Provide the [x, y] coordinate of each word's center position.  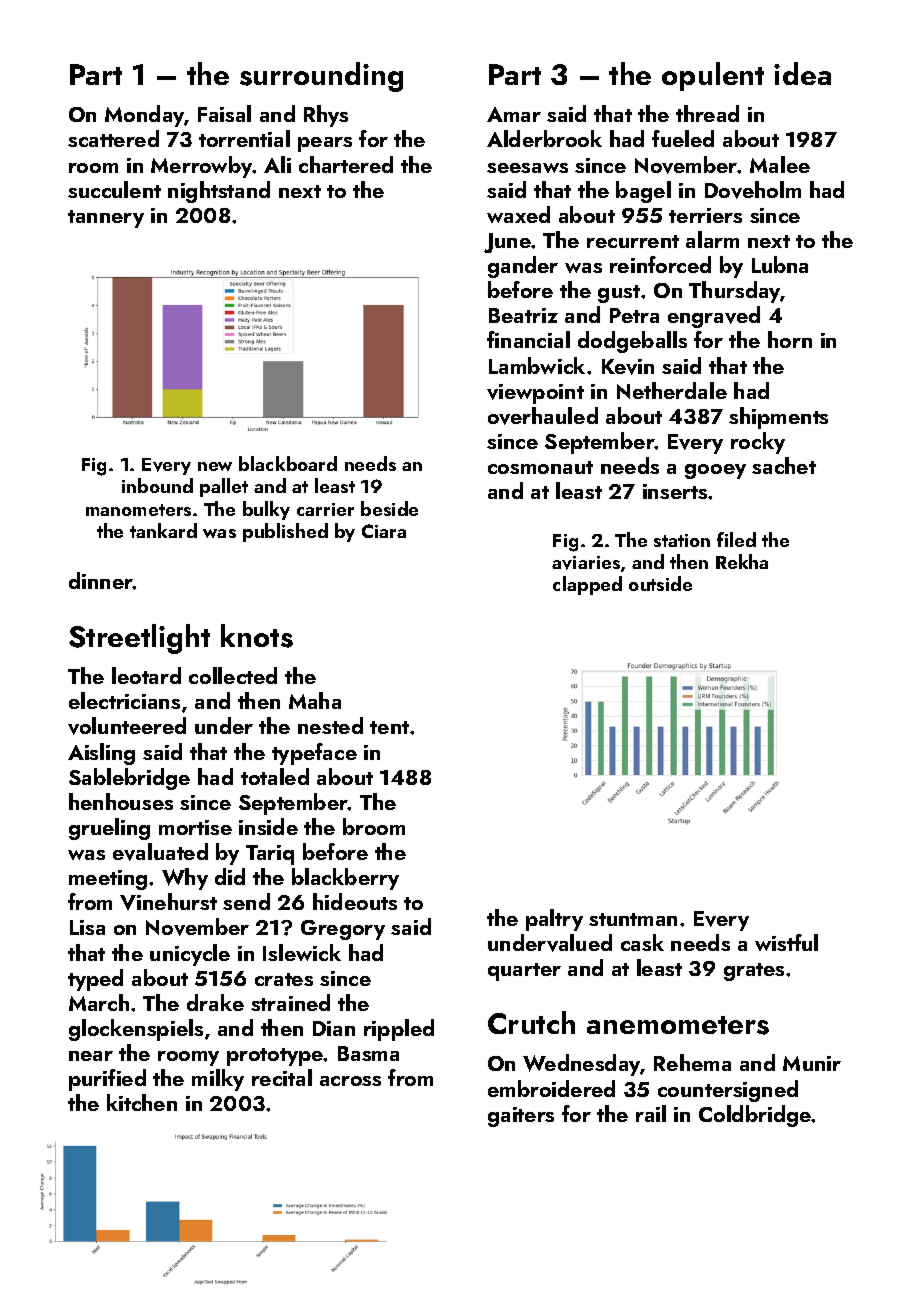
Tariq [270, 855]
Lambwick [537, 365]
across [350, 1081]
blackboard [288, 463]
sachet [784, 465]
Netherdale [672, 390]
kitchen [142, 1102]
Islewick [302, 952]
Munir [812, 1063]
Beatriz [523, 315]
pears [325, 144]
